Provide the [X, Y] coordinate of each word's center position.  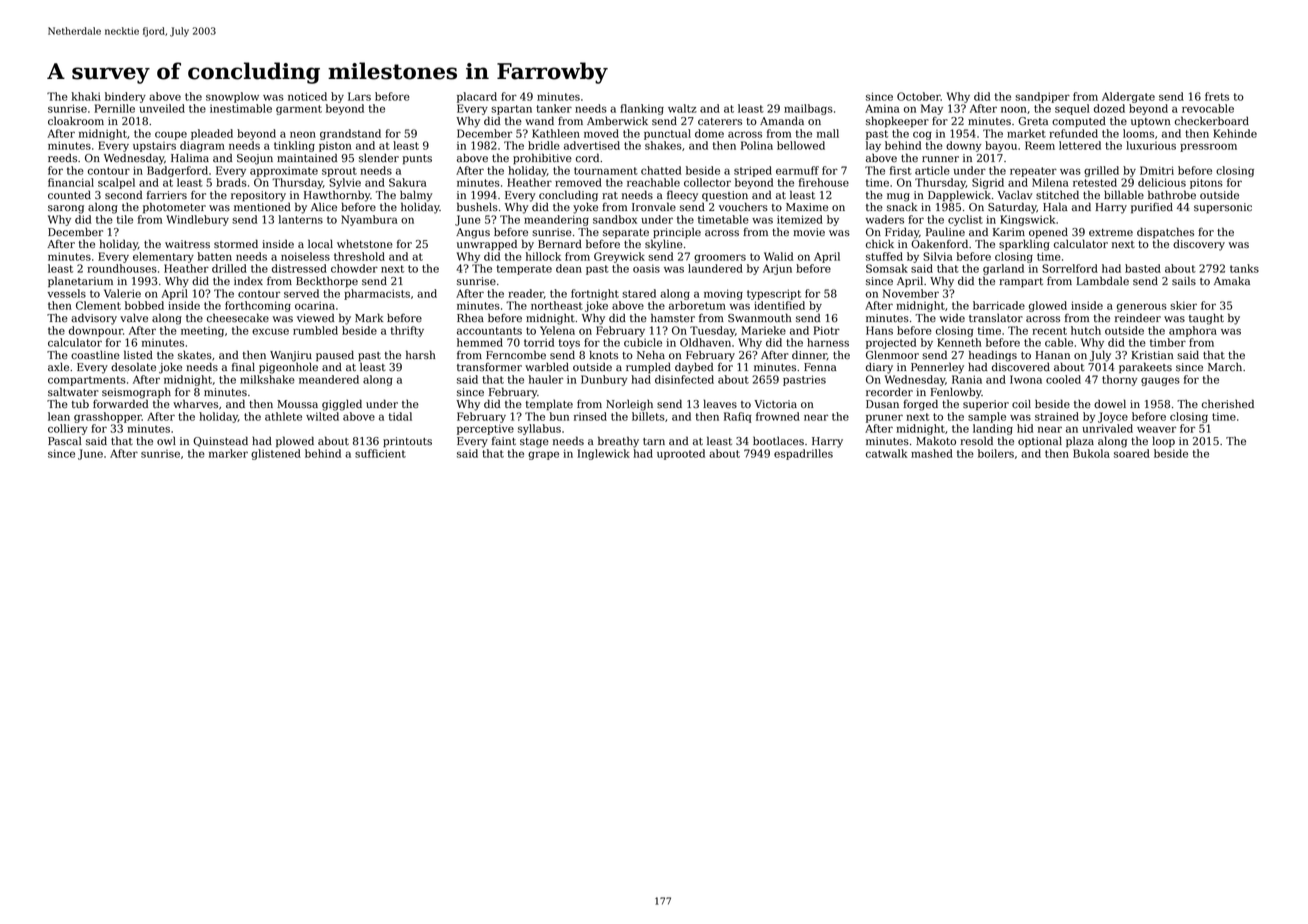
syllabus [539, 429]
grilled [1101, 171]
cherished [1228, 404]
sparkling [1024, 245]
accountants [489, 331]
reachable [653, 182]
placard [477, 97]
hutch [1086, 330]
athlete [283, 416]
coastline [95, 355]
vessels [67, 293]
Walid [778, 256]
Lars [359, 96]
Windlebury [197, 220]
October [919, 96]
